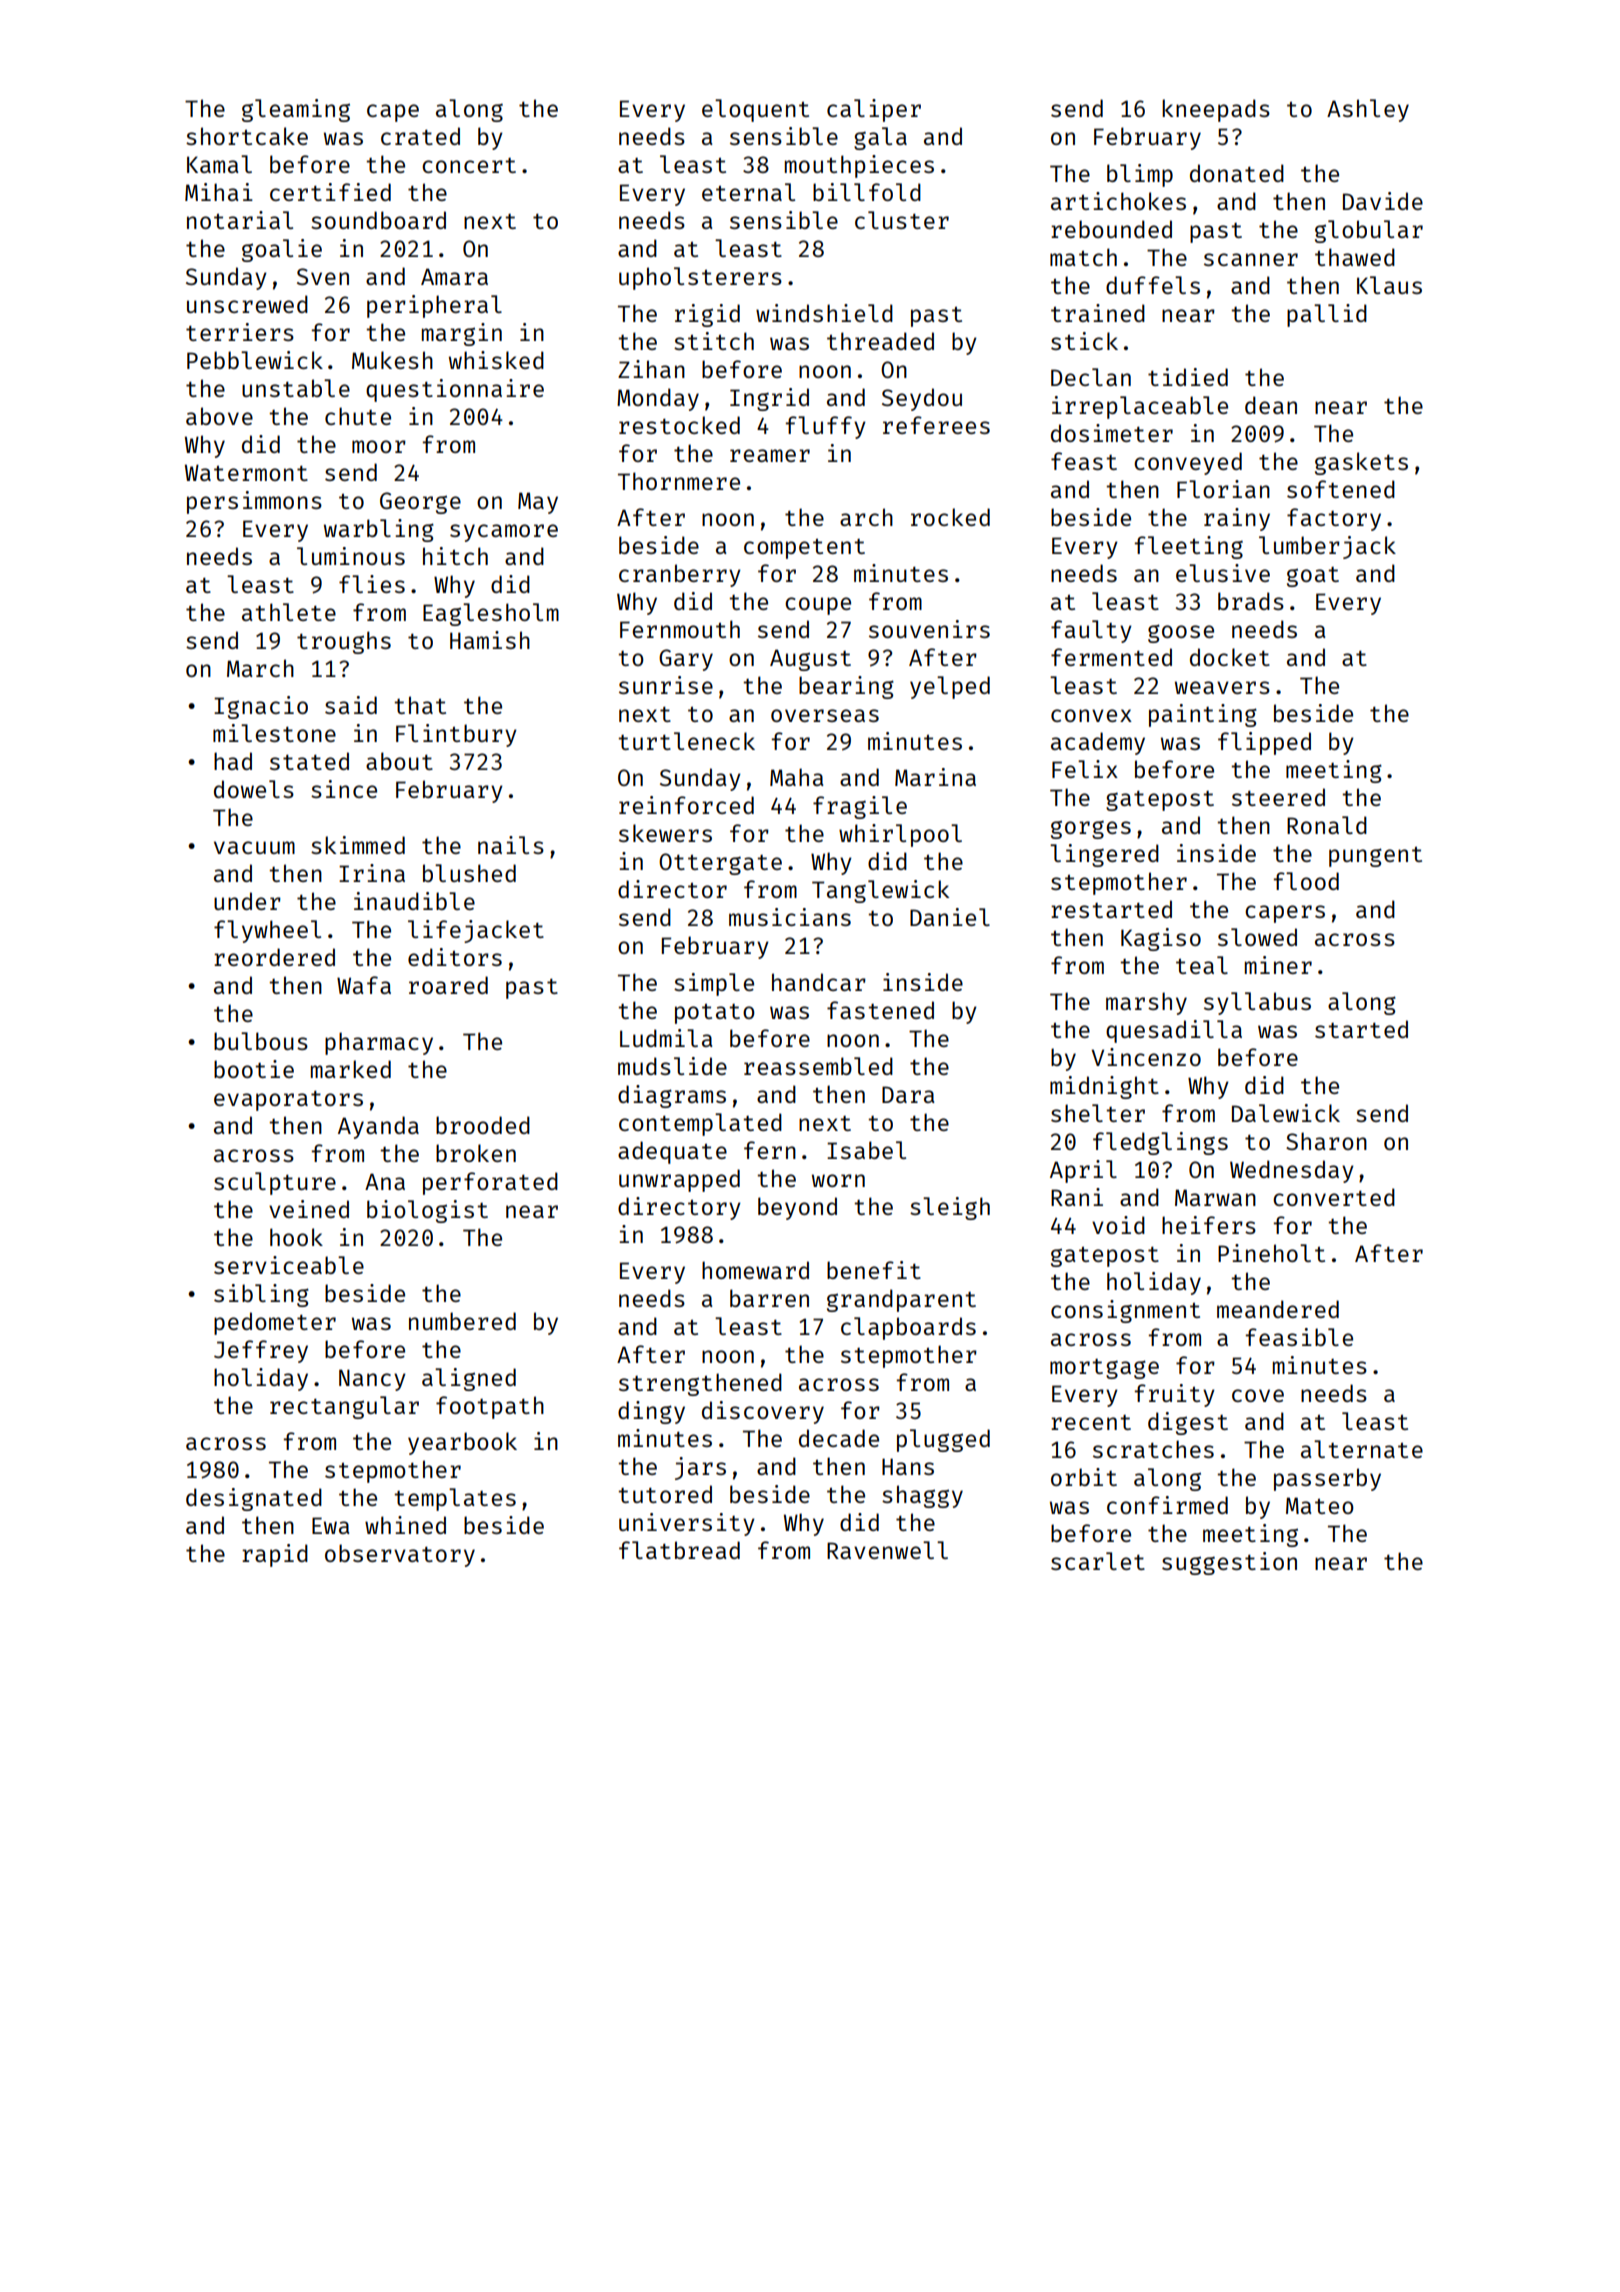 This document has width=1620, height=2292. What do you see at coordinates (219, 164) in the document?
I see `Kamal` at bounding box center [219, 164].
